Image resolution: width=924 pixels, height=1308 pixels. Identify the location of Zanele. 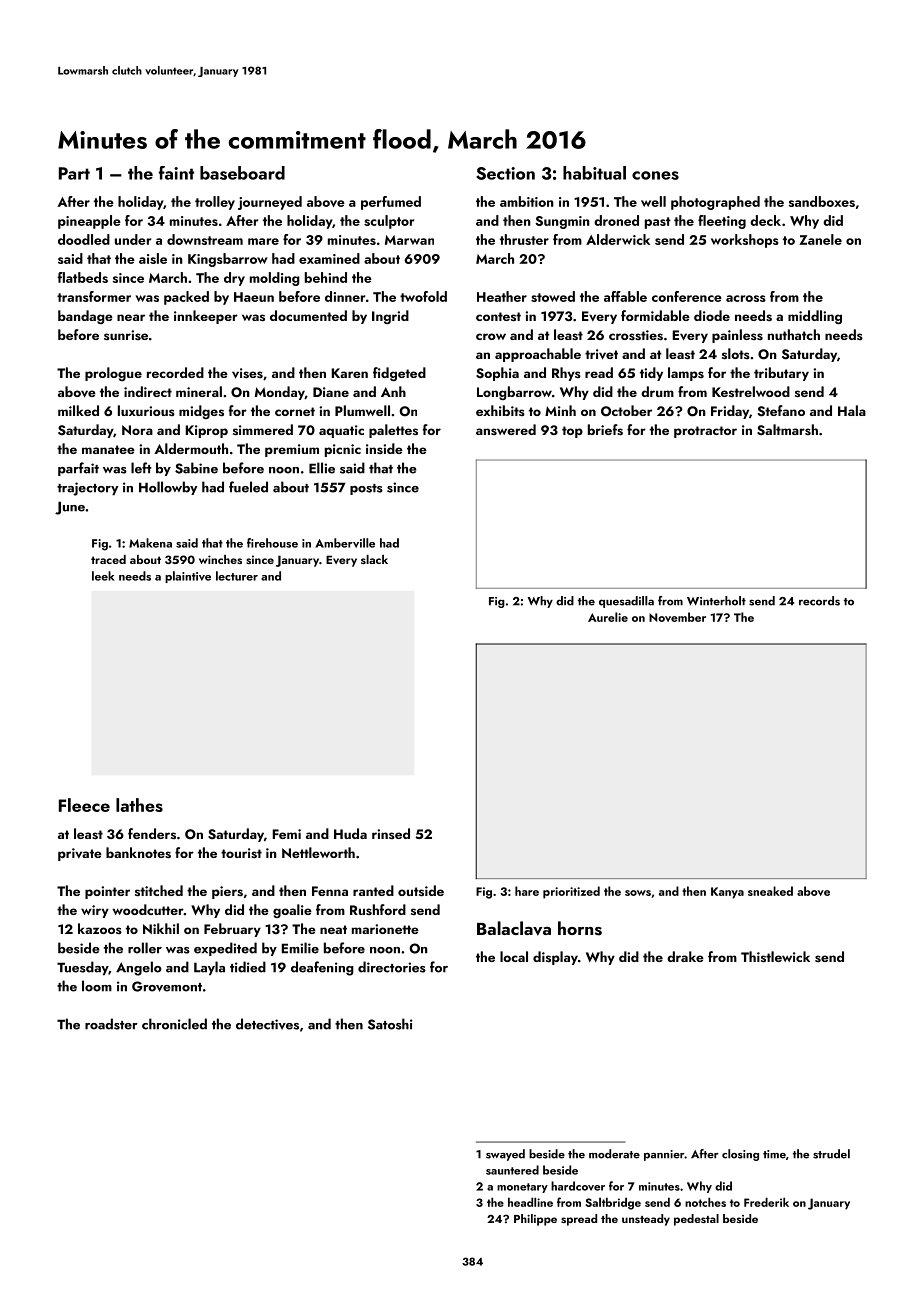
(820, 239).
